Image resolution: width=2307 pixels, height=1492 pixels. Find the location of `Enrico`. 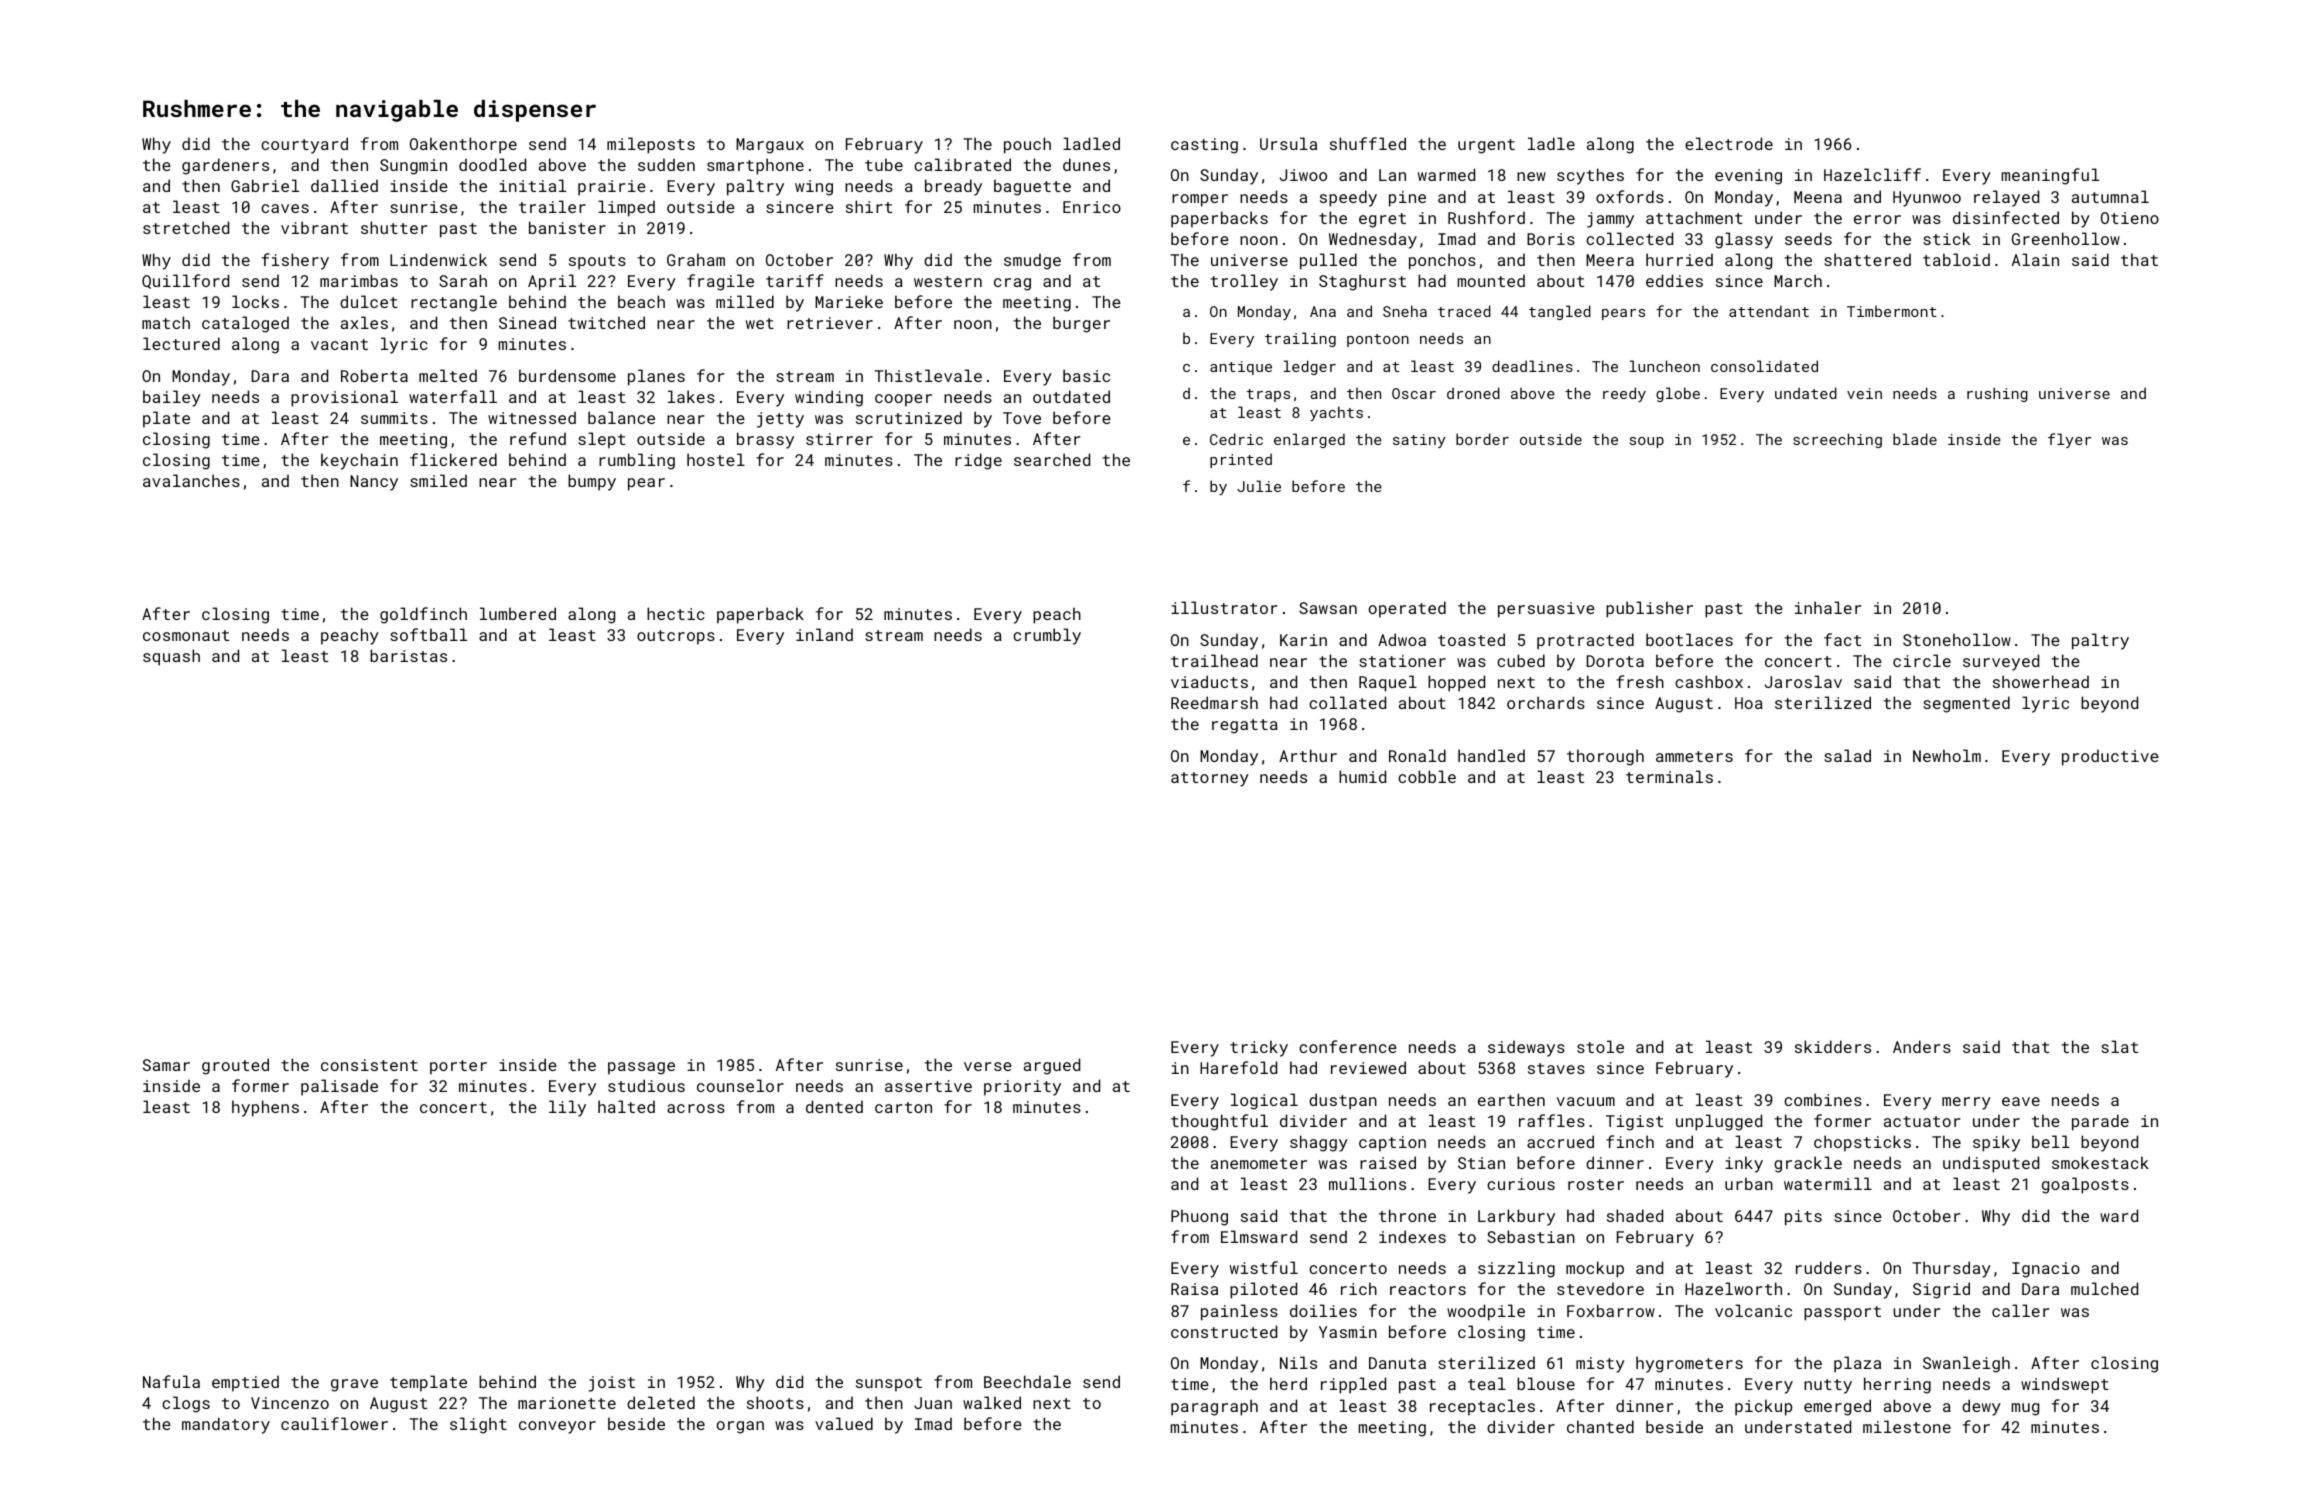

Enrico is located at coordinates (1092, 207).
